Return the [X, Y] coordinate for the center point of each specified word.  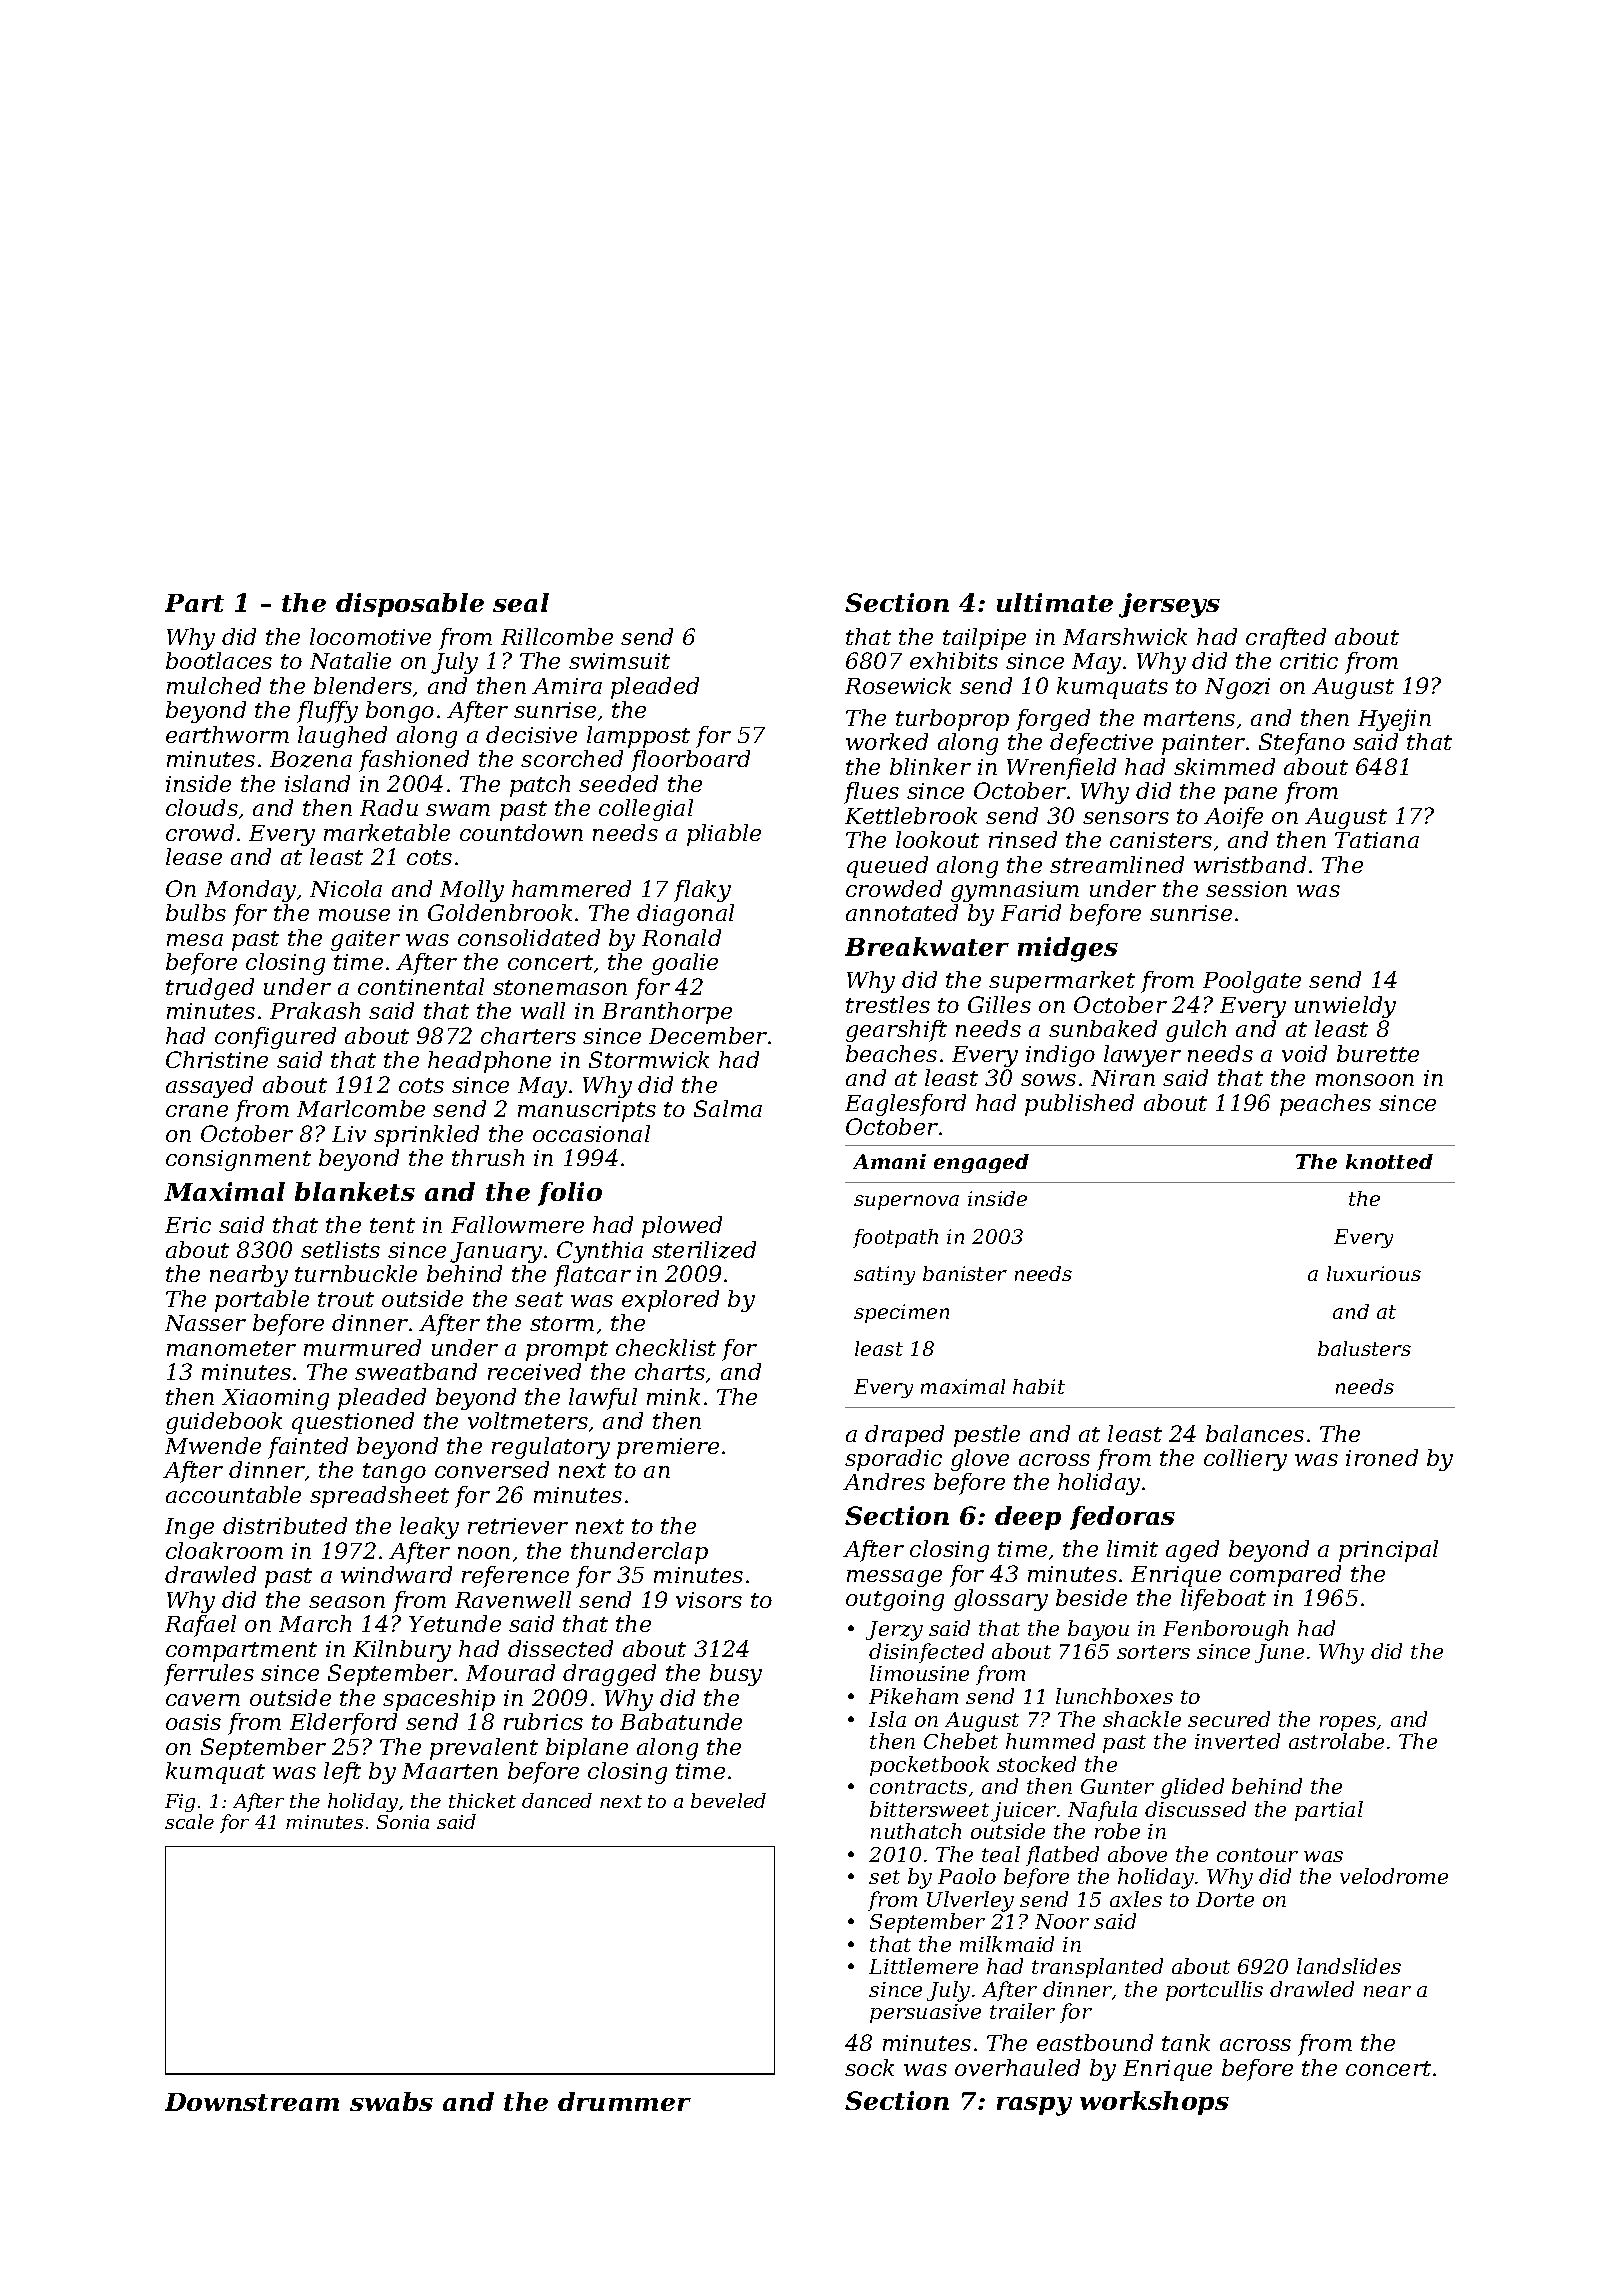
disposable [410, 605]
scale [189, 1821]
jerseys [1169, 605]
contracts [918, 1787]
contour [1257, 1855]
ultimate [1055, 602]
